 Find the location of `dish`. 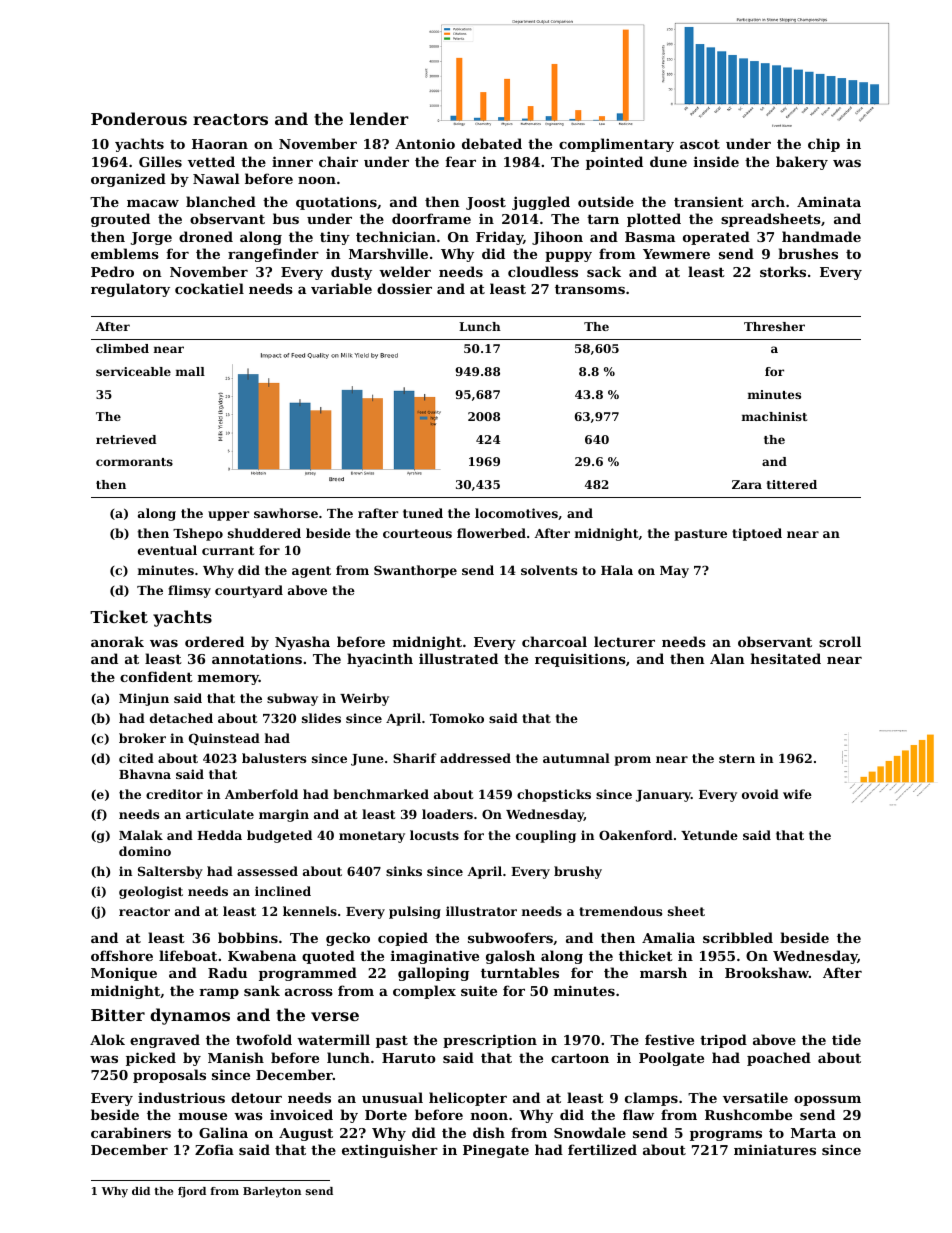

dish is located at coordinates (489, 1132).
